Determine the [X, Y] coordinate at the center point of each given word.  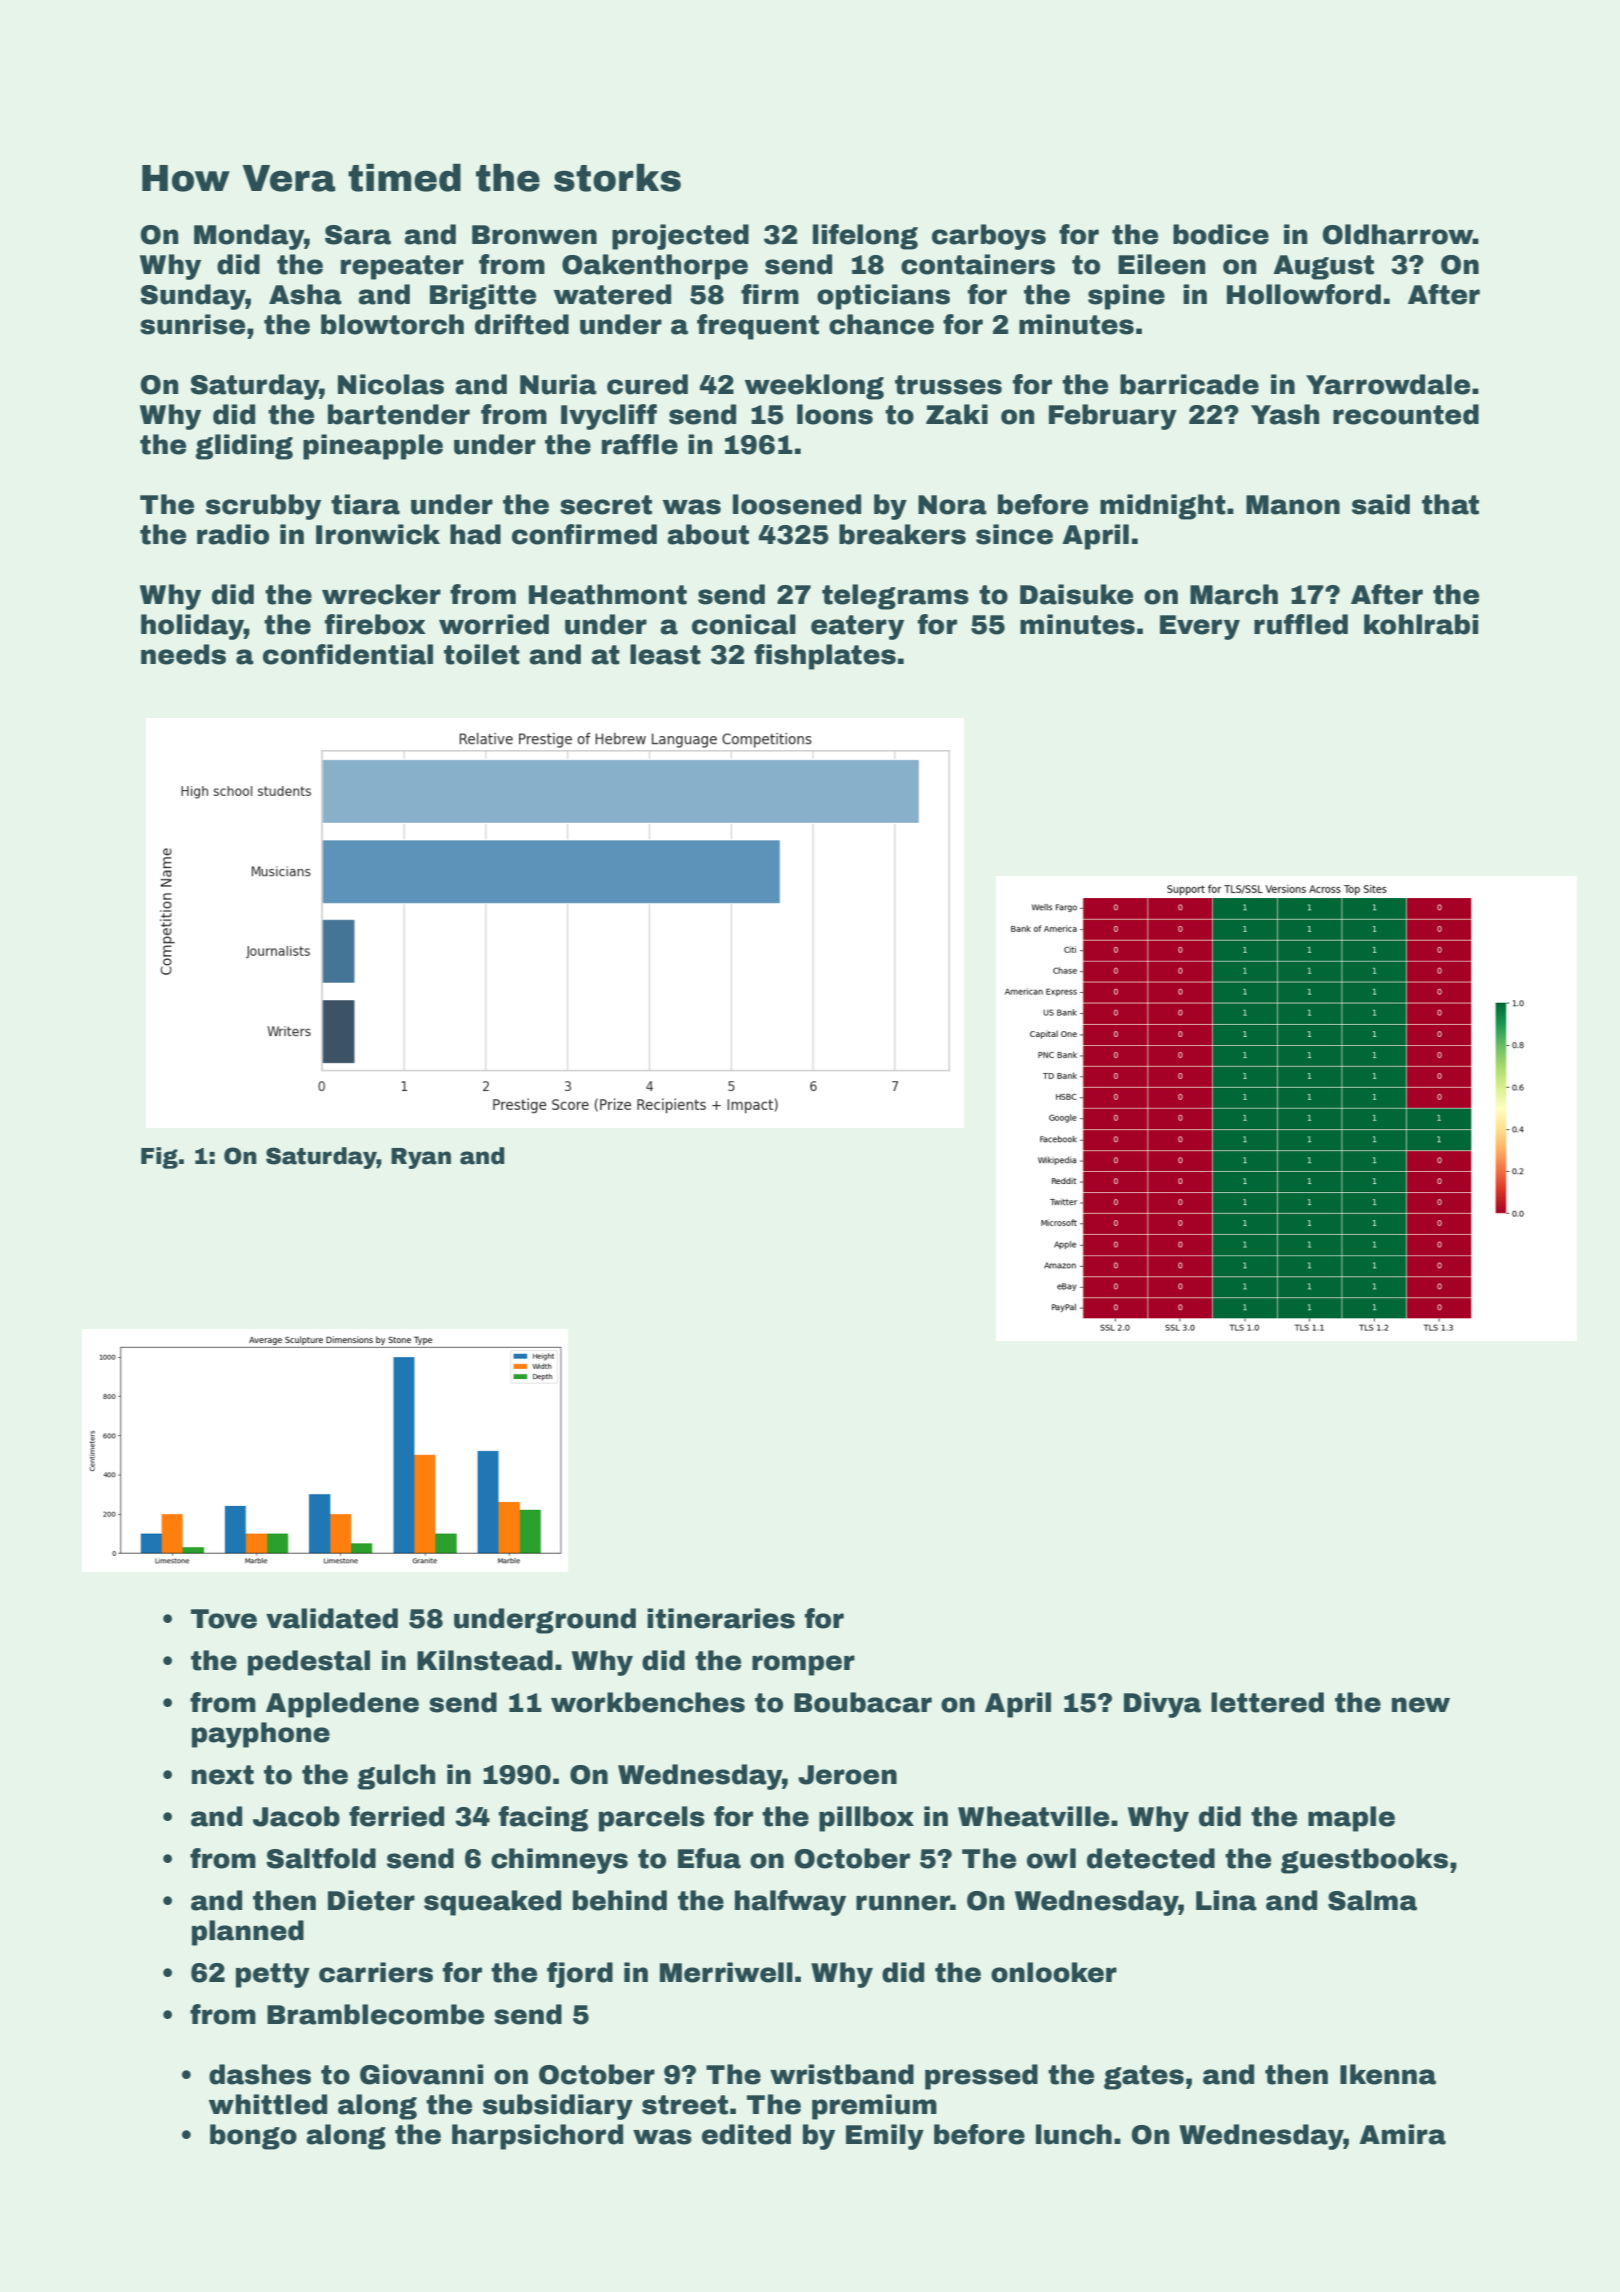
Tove [224, 1619]
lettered [1267, 1702]
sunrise [192, 324]
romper [803, 1665]
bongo [253, 2137]
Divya [1162, 1705]
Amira [1402, 2134]
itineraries [721, 1618]
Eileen [1161, 264]
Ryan [421, 1158]
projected [680, 237]
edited [746, 2134]
